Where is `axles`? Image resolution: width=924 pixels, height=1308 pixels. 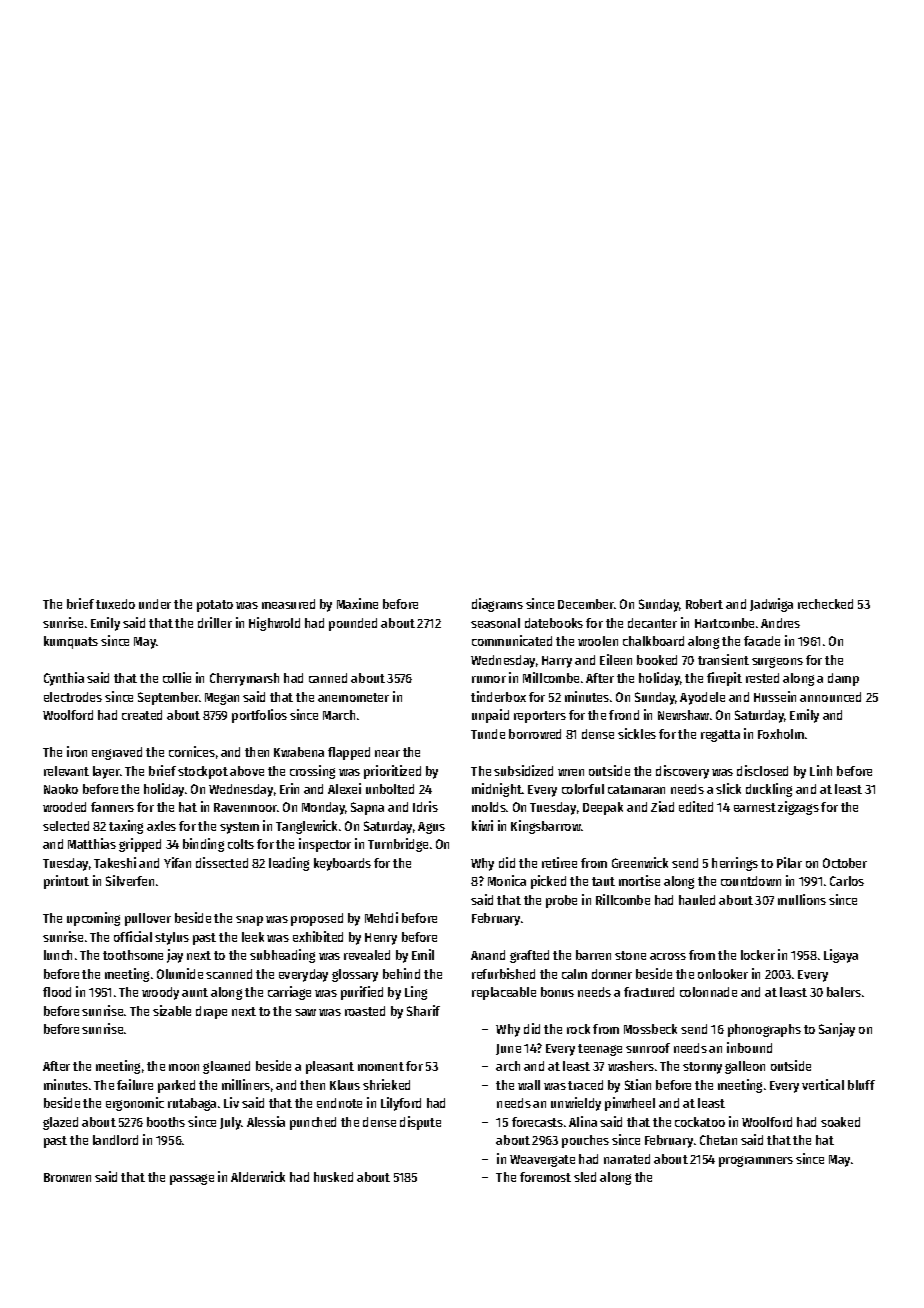
axles is located at coordinates (161, 826).
